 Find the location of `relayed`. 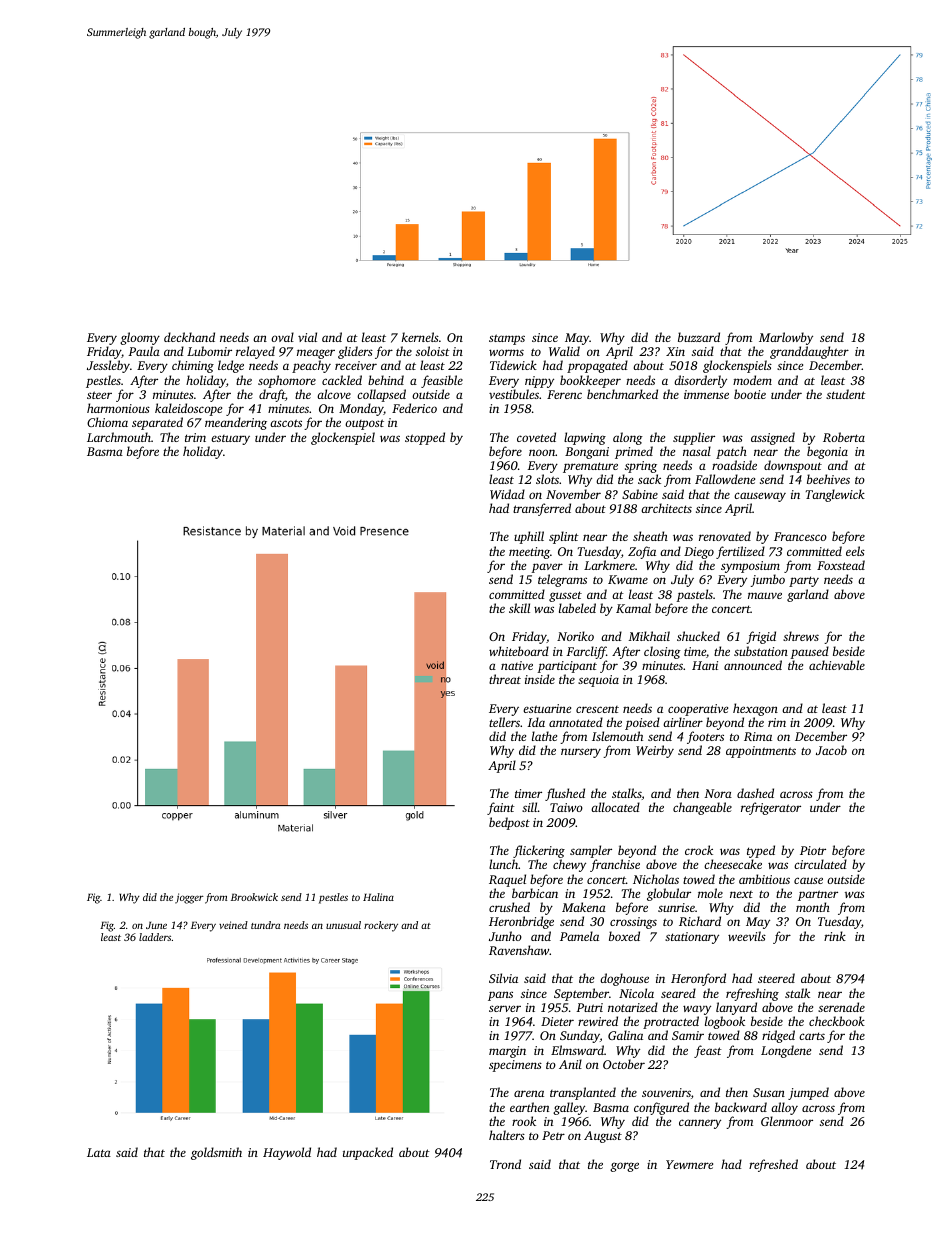

relayed is located at coordinates (255, 353).
